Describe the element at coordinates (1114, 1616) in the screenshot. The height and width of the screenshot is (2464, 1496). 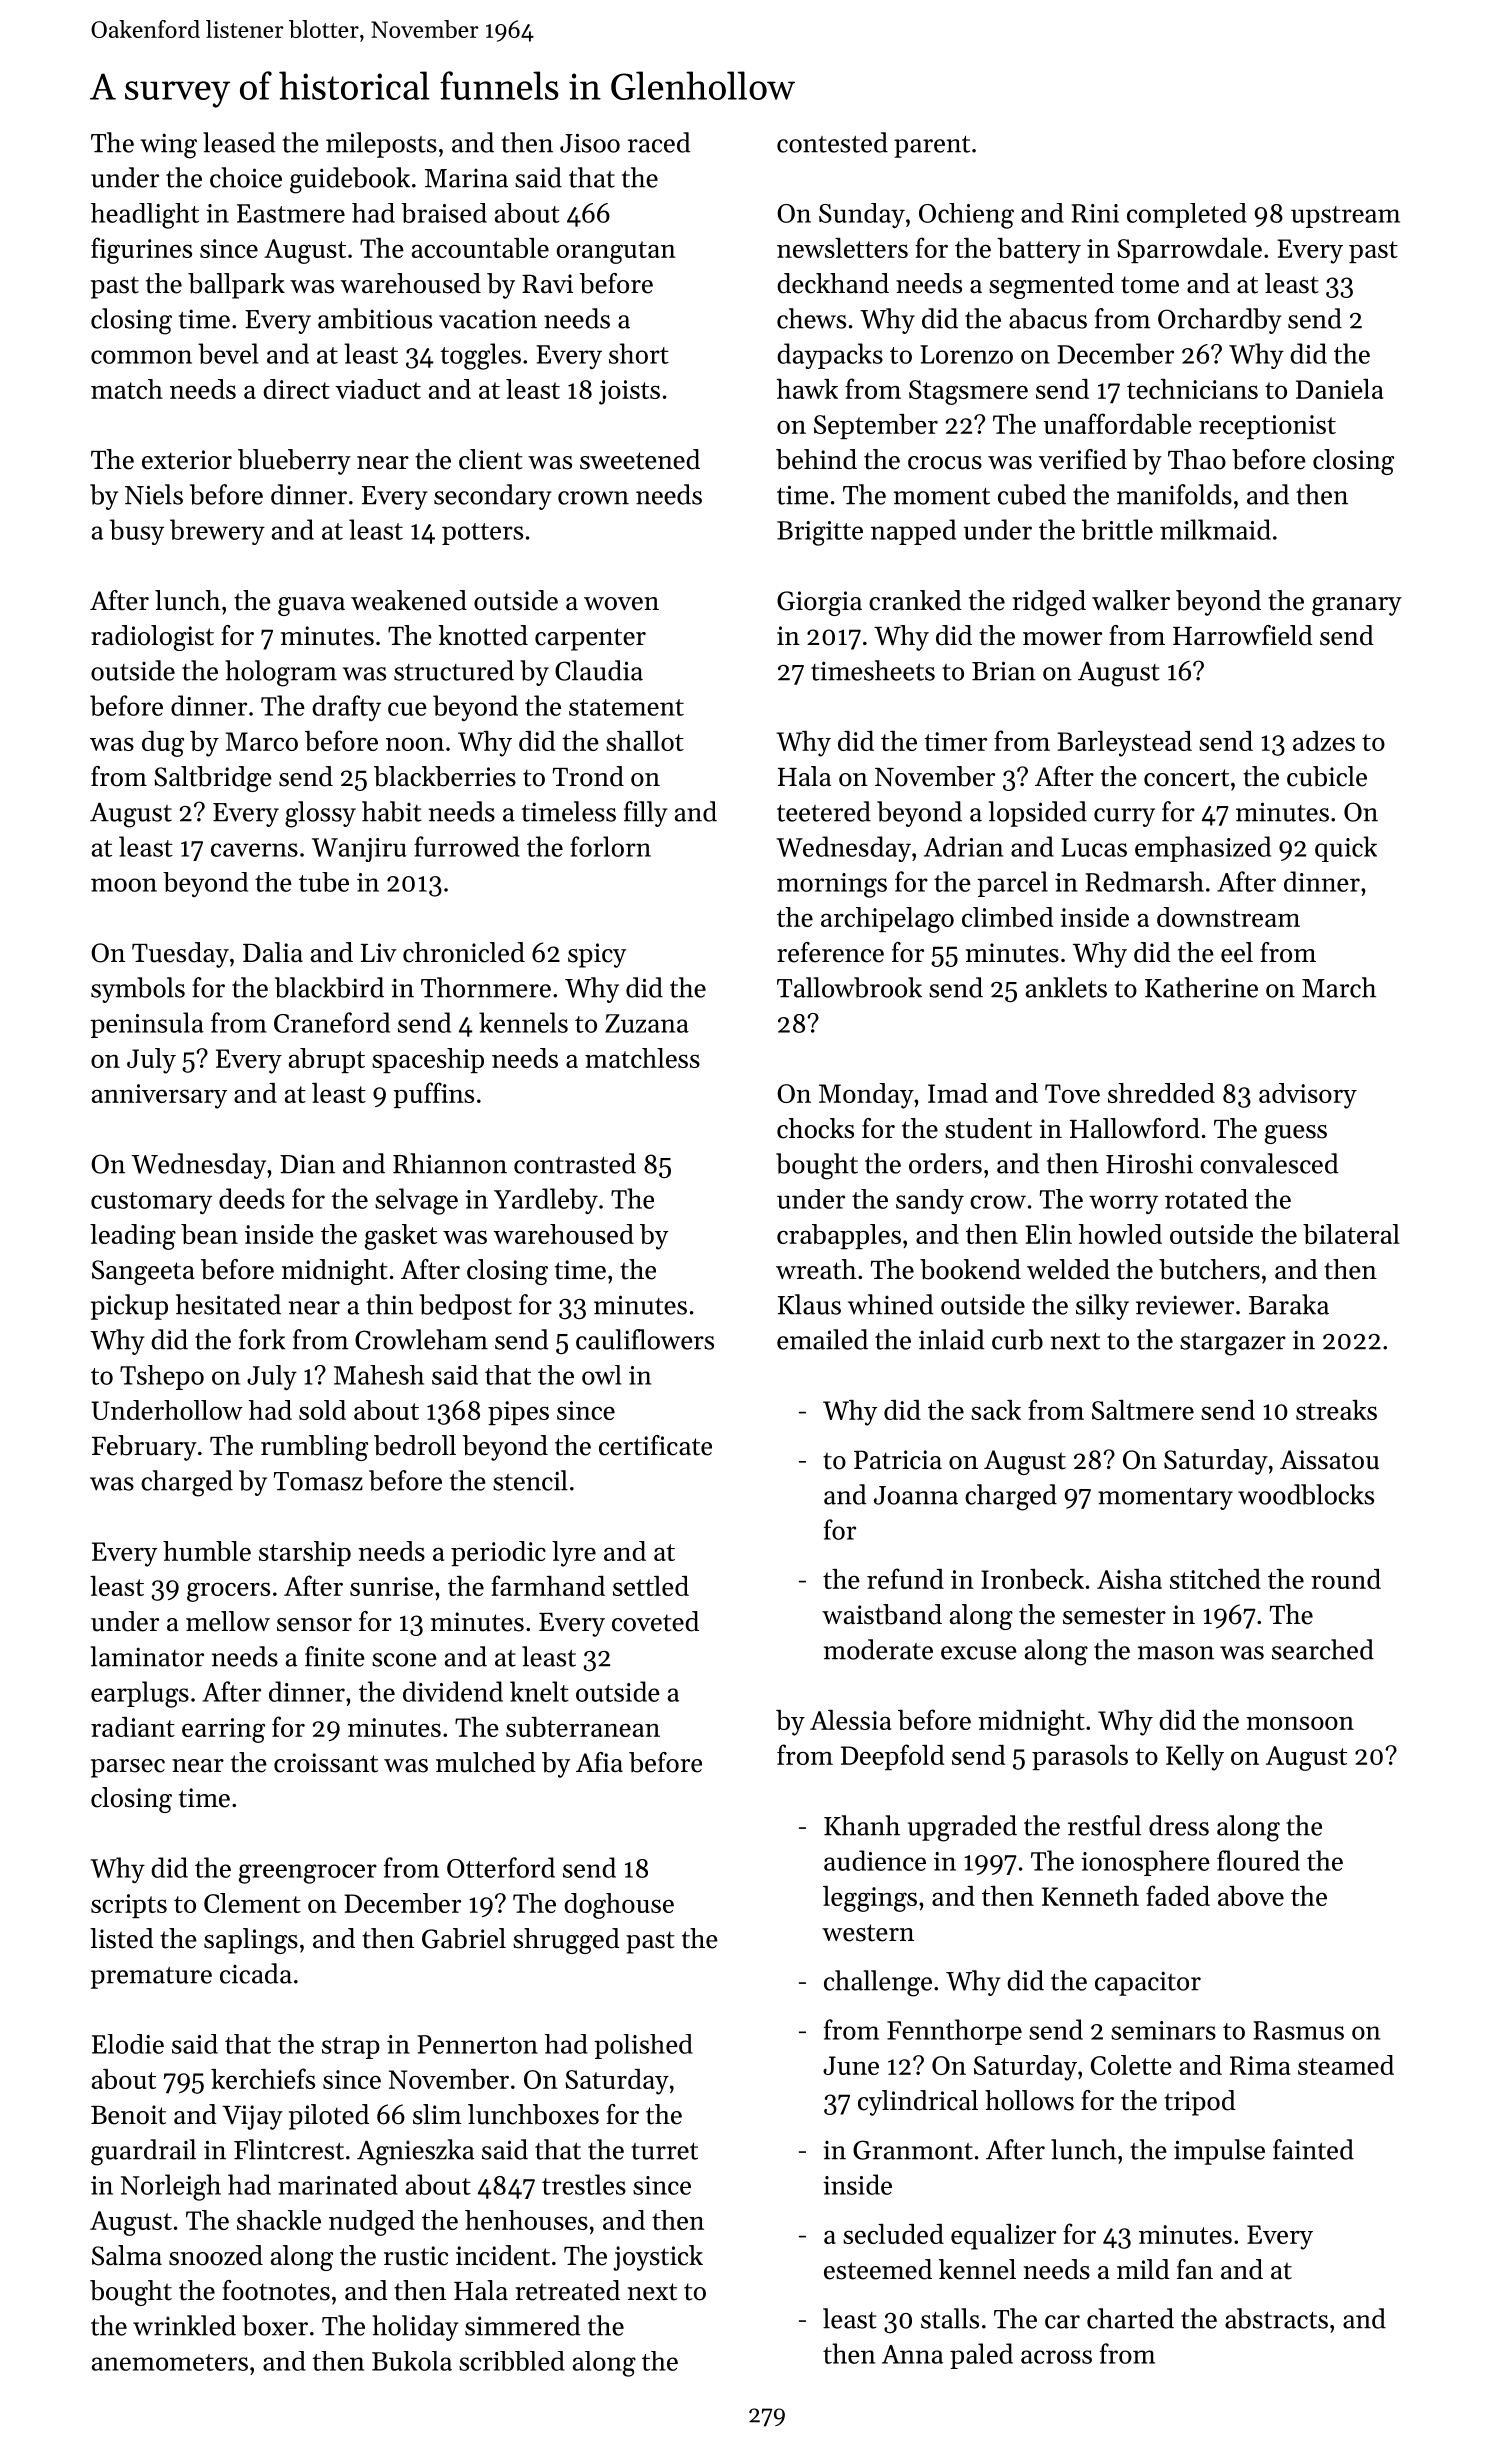
I see `semester` at that location.
